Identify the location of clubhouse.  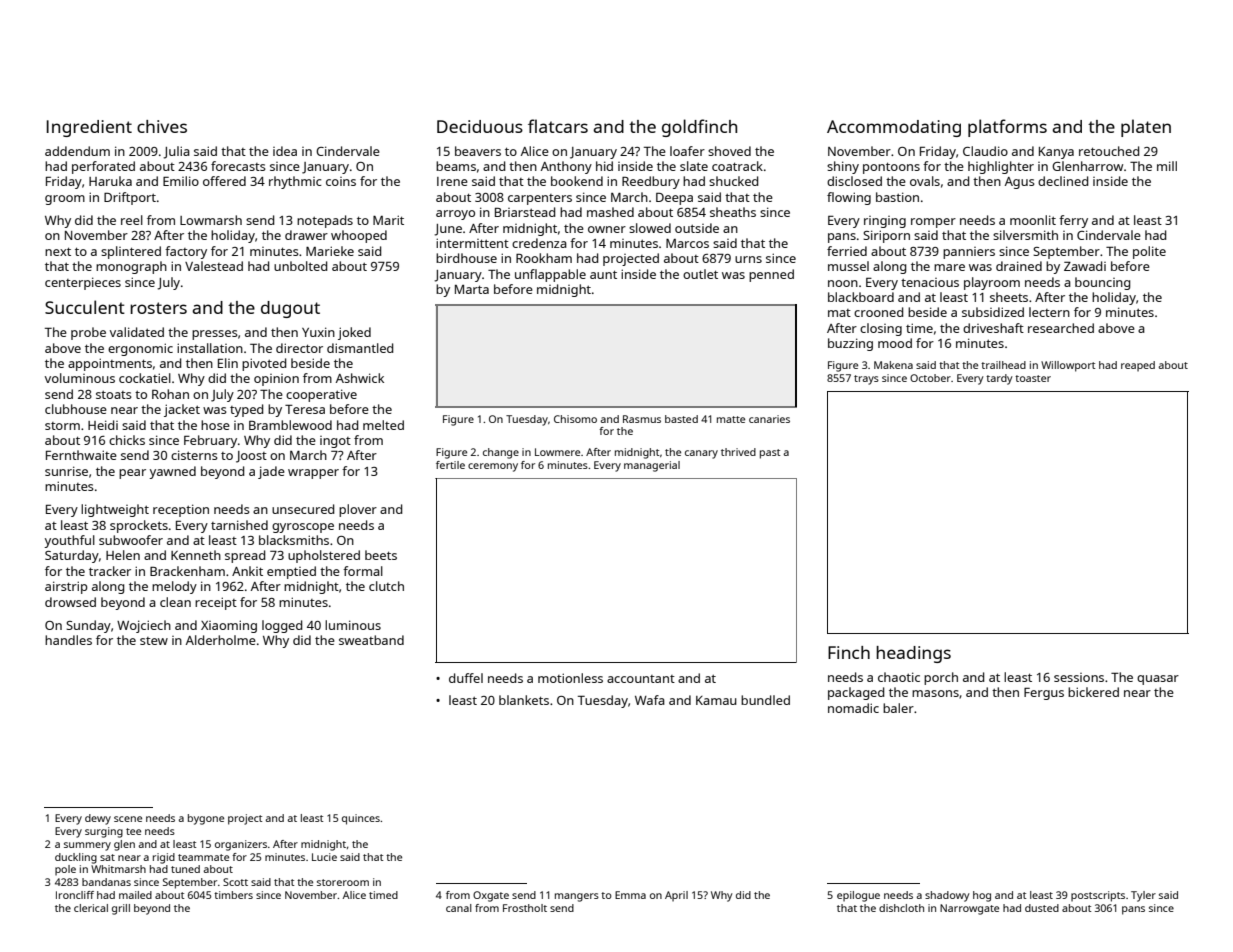
(76, 409).
